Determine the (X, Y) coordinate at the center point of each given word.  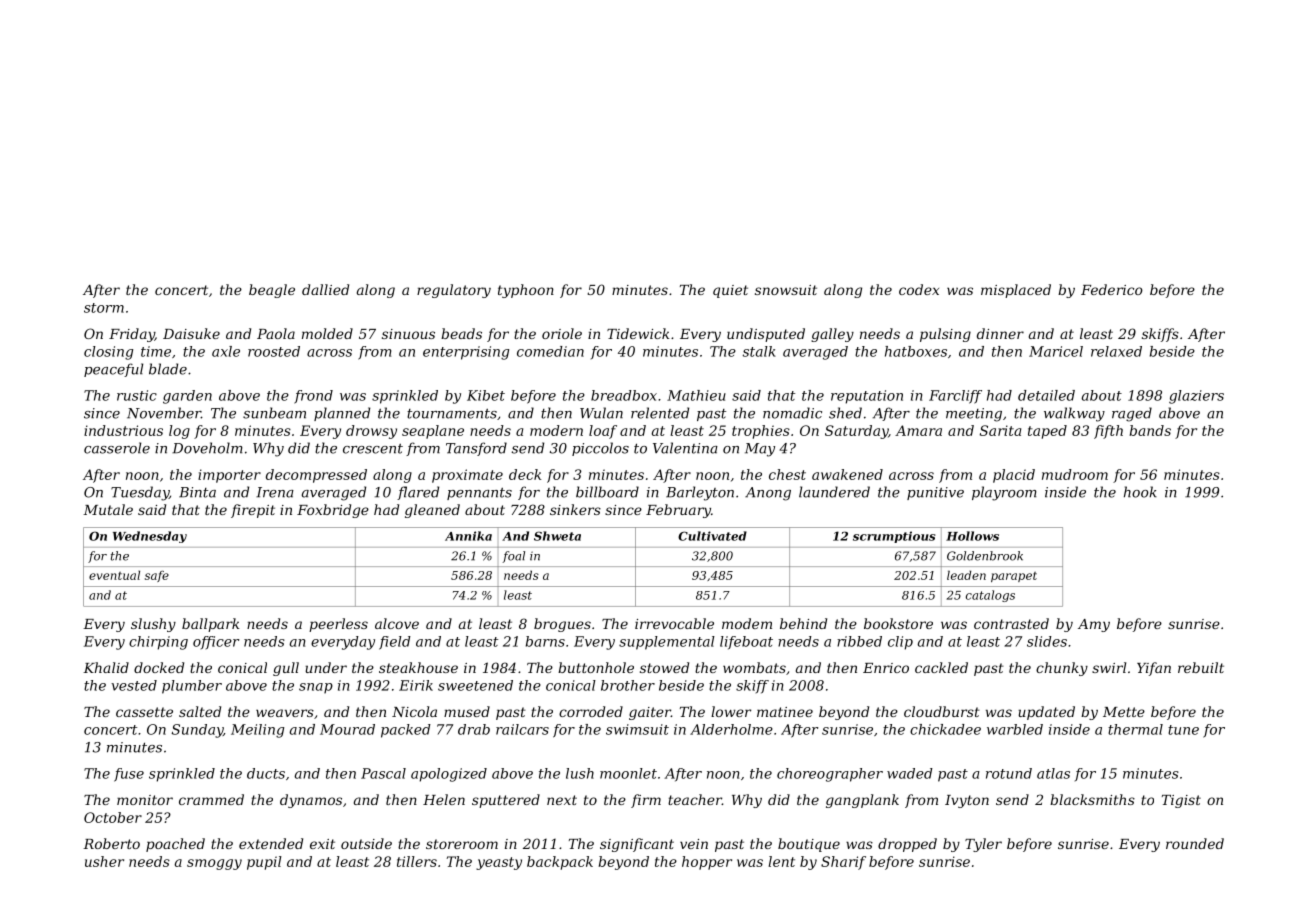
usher (104, 861)
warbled (1015, 729)
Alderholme (731, 729)
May (760, 450)
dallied (325, 289)
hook (1140, 492)
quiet (730, 291)
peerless (338, 625)
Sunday (197, 731)
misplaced (1016, 291)
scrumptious (894, 537)
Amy (1094, 625)
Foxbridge (333, 511)
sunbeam (274, 413)
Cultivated (712, 536)
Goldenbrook (985, 556)
